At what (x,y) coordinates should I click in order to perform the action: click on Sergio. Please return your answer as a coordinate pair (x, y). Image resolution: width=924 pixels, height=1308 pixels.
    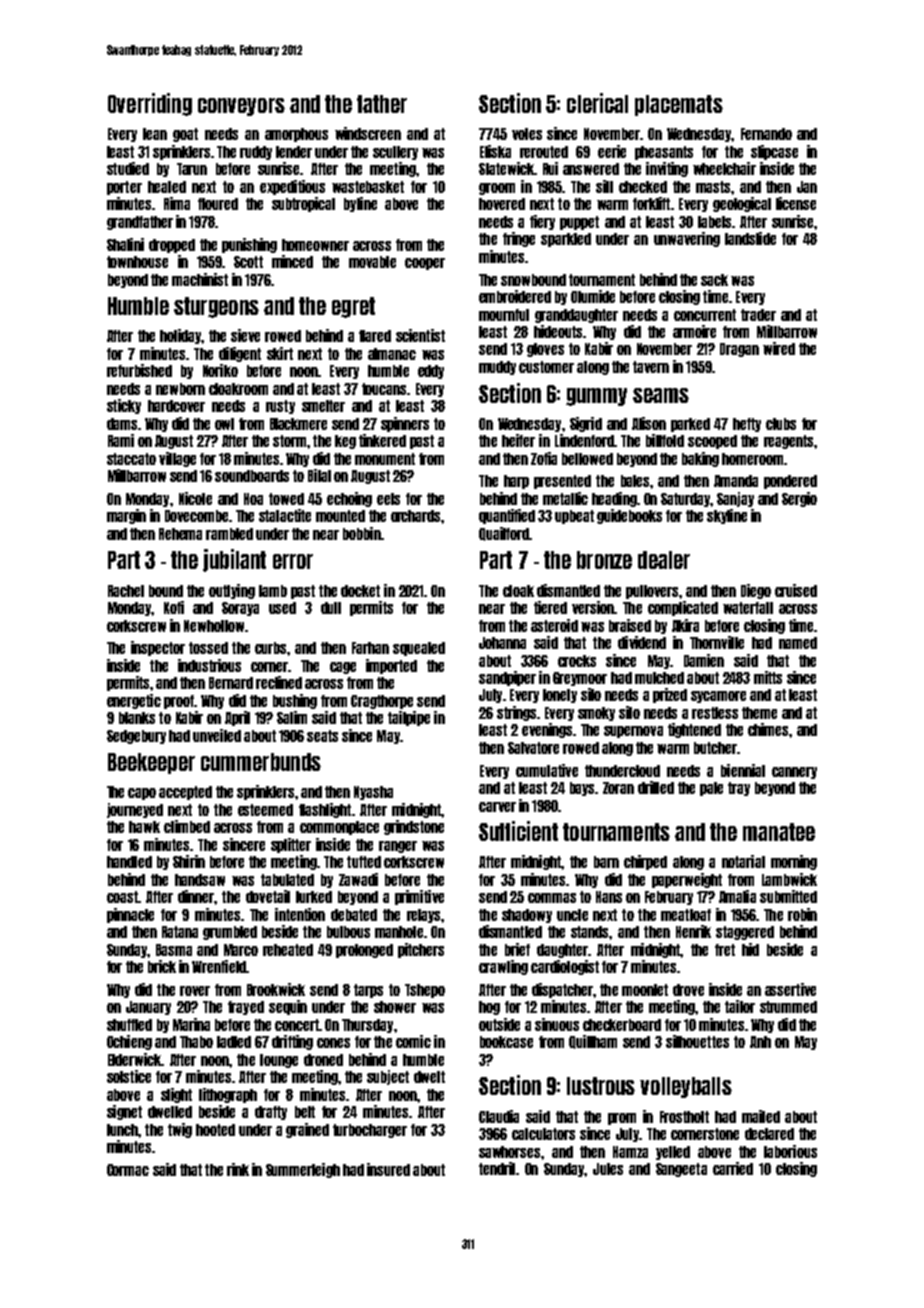
    Looking at the image, I should click on (799, 499).
